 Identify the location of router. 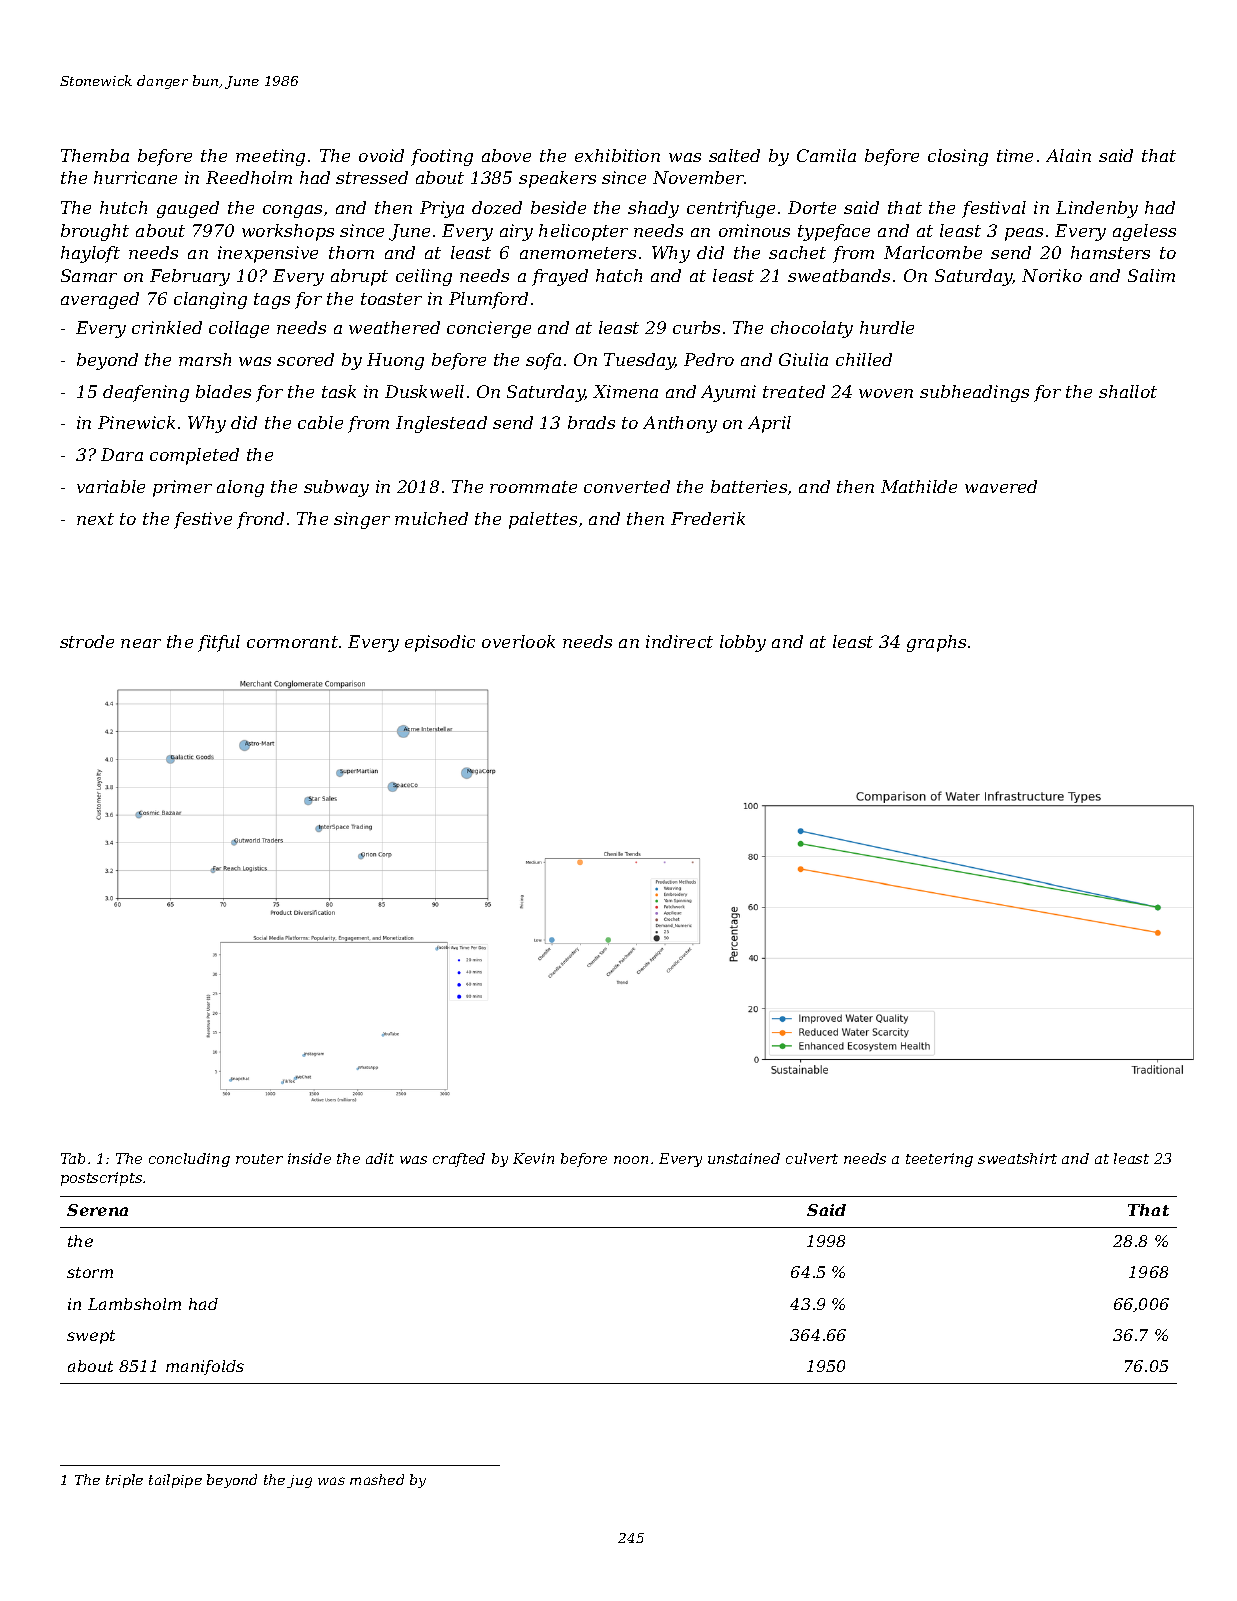
(259, 1159).
